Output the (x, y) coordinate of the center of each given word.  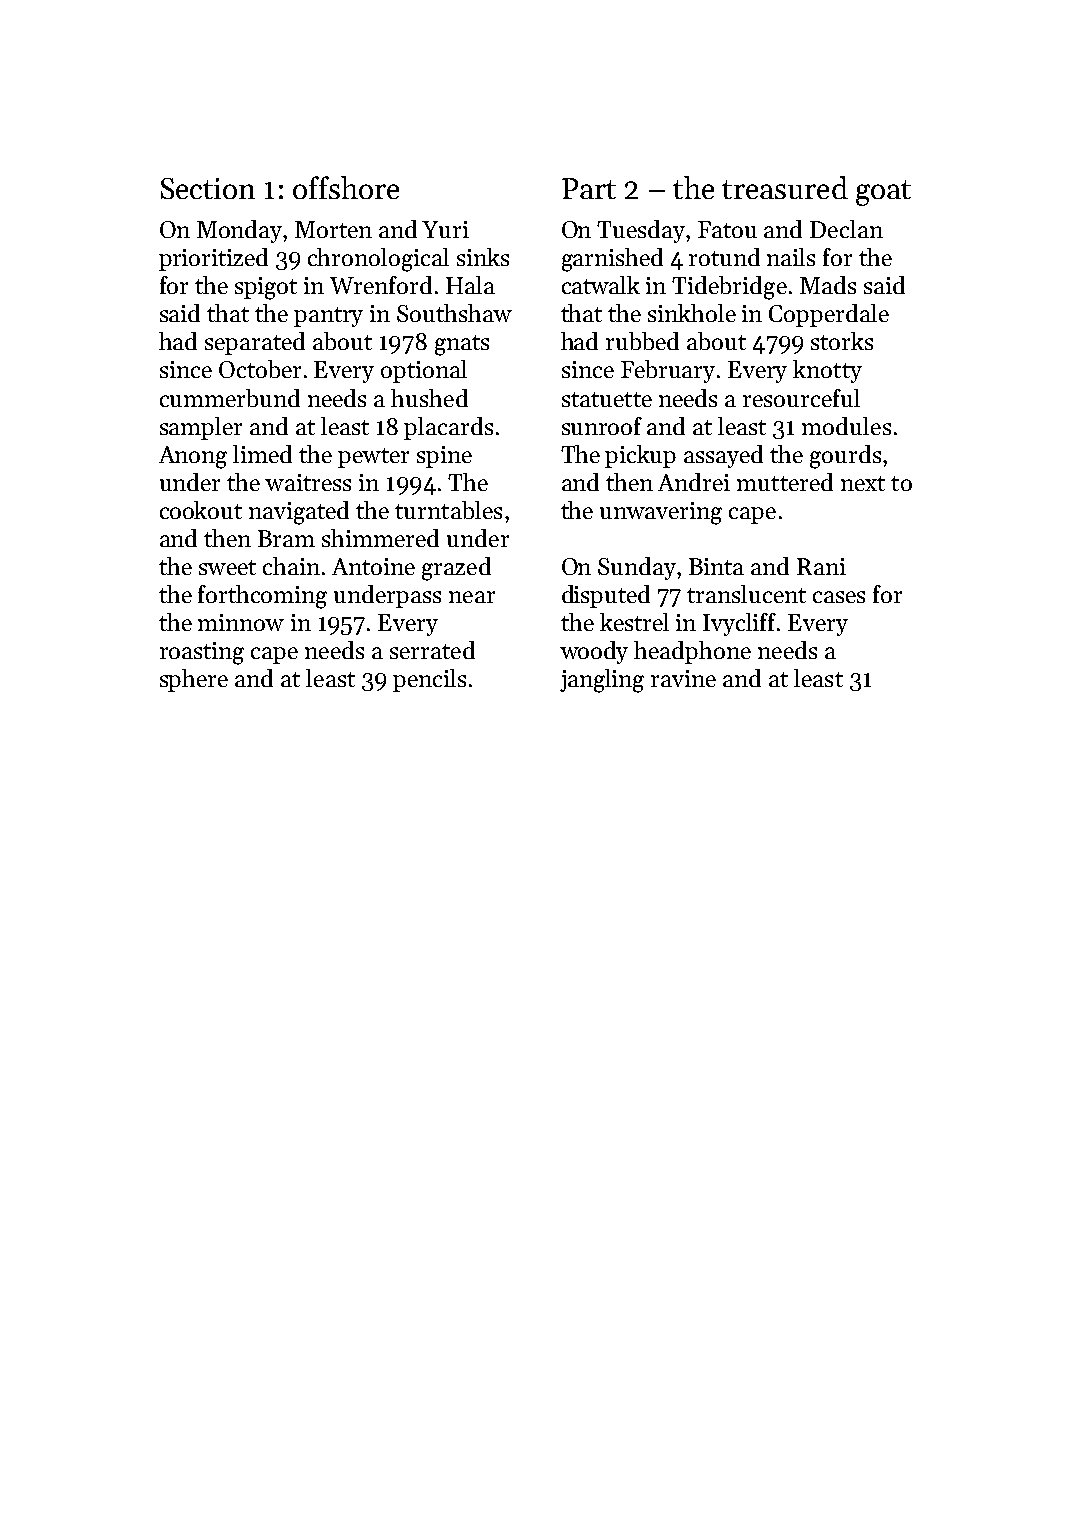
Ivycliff (739, 624)
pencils (429, 680)
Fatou (727, 229)
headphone (692, 652)
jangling (602, 681)
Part (589, 188)
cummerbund (230, 398)
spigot (266, 288)
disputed (606, 596)
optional (424, 371)
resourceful (801, 398)
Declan (846, 229)
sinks (483, 257)
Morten (333, 229)
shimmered (380, 538)
